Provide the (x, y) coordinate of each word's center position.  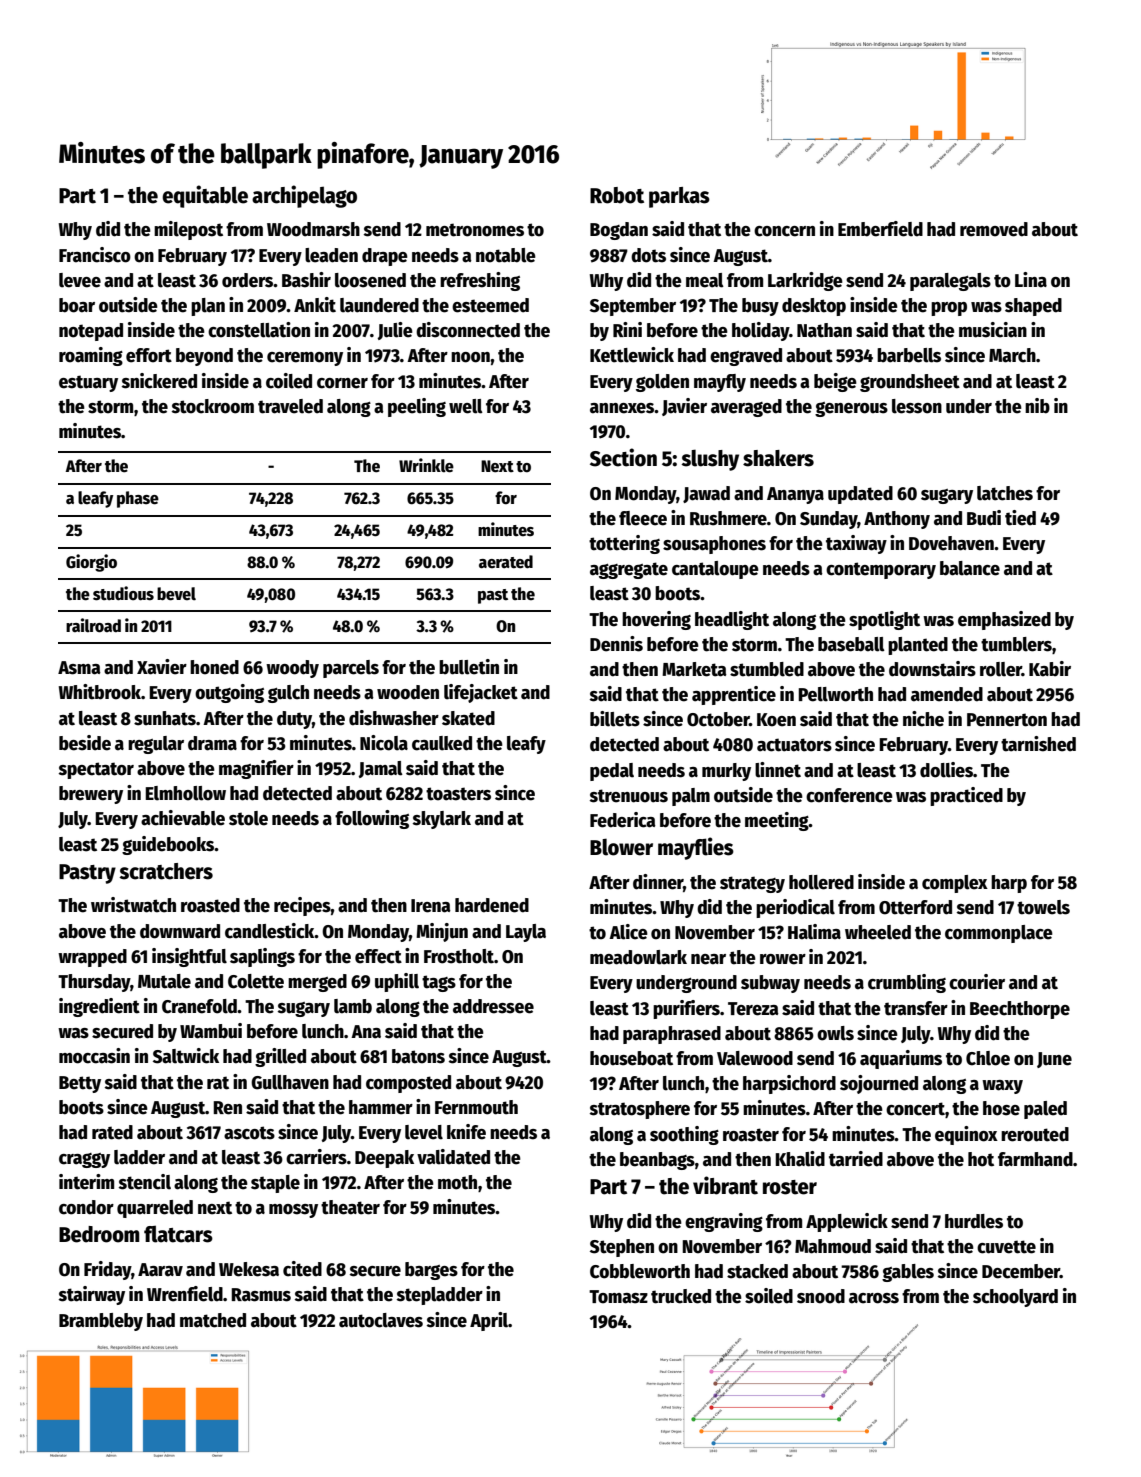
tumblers (1016, 644)
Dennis (616, 644)
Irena (431, 906)
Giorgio (91, 563)
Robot (617, 195)
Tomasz (618, 1297)
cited (302, 1269)
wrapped (92, 958)
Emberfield (880, 229)
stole (248, 818)
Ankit (315, 305)
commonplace (999, 934)
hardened (492, 905)
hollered (821, 882)
